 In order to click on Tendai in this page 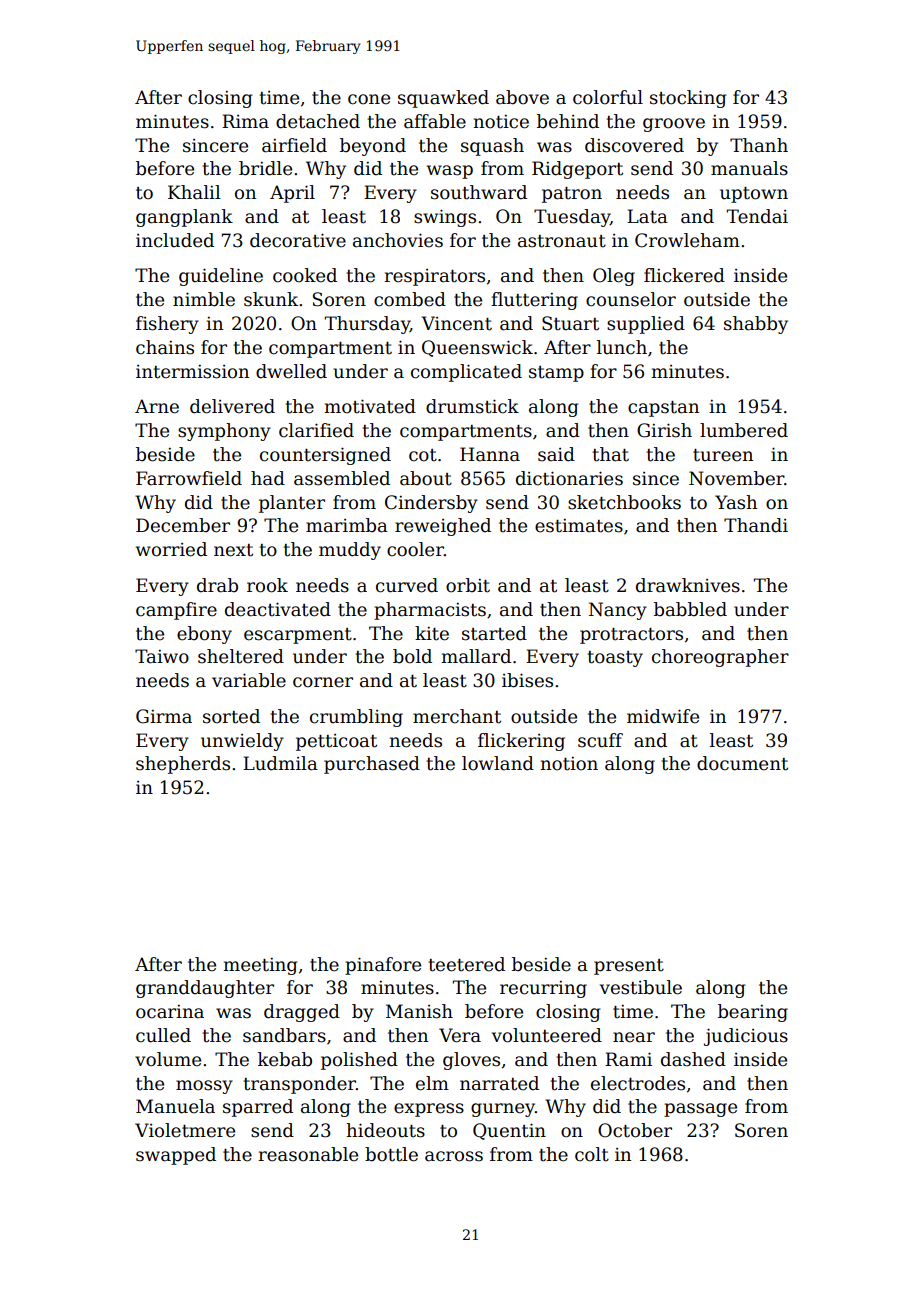, I will do `click(757, 216)`.
